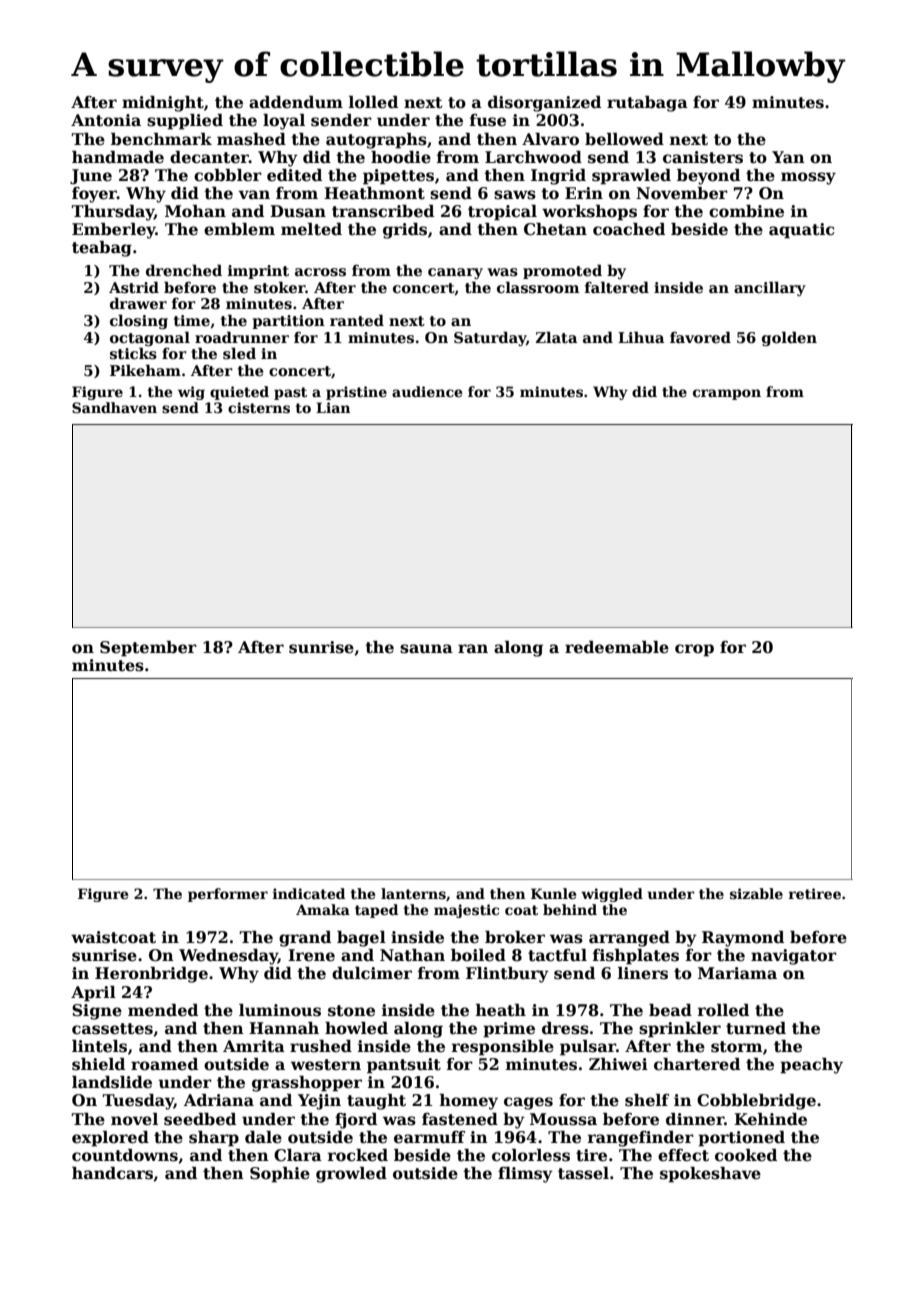  Describe the element at coordinates (112, 1173) in the screenshot. I see `handcars` at that location.
